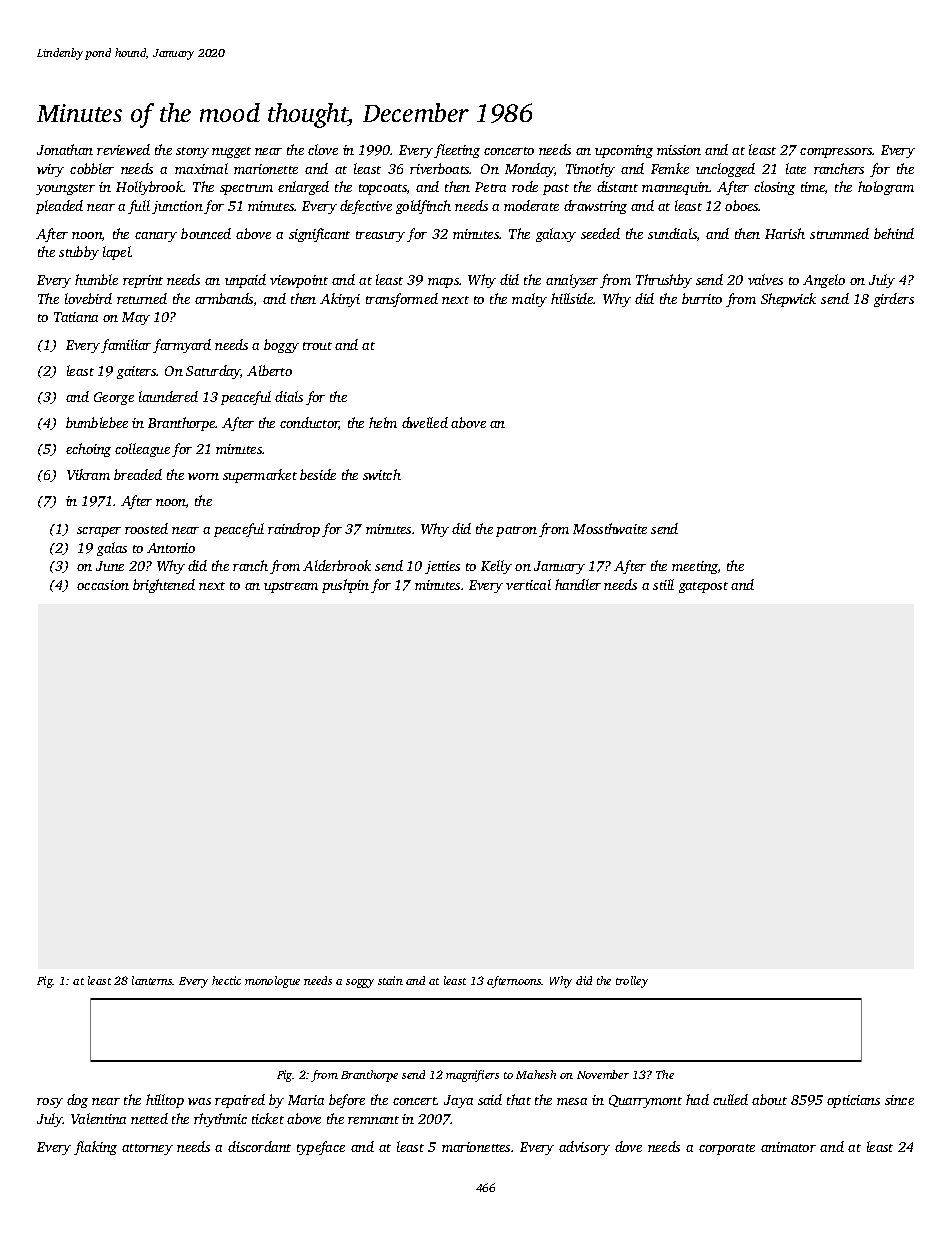 The image size is (952, 1233). I want to click on animator, so click(788, 1147).
